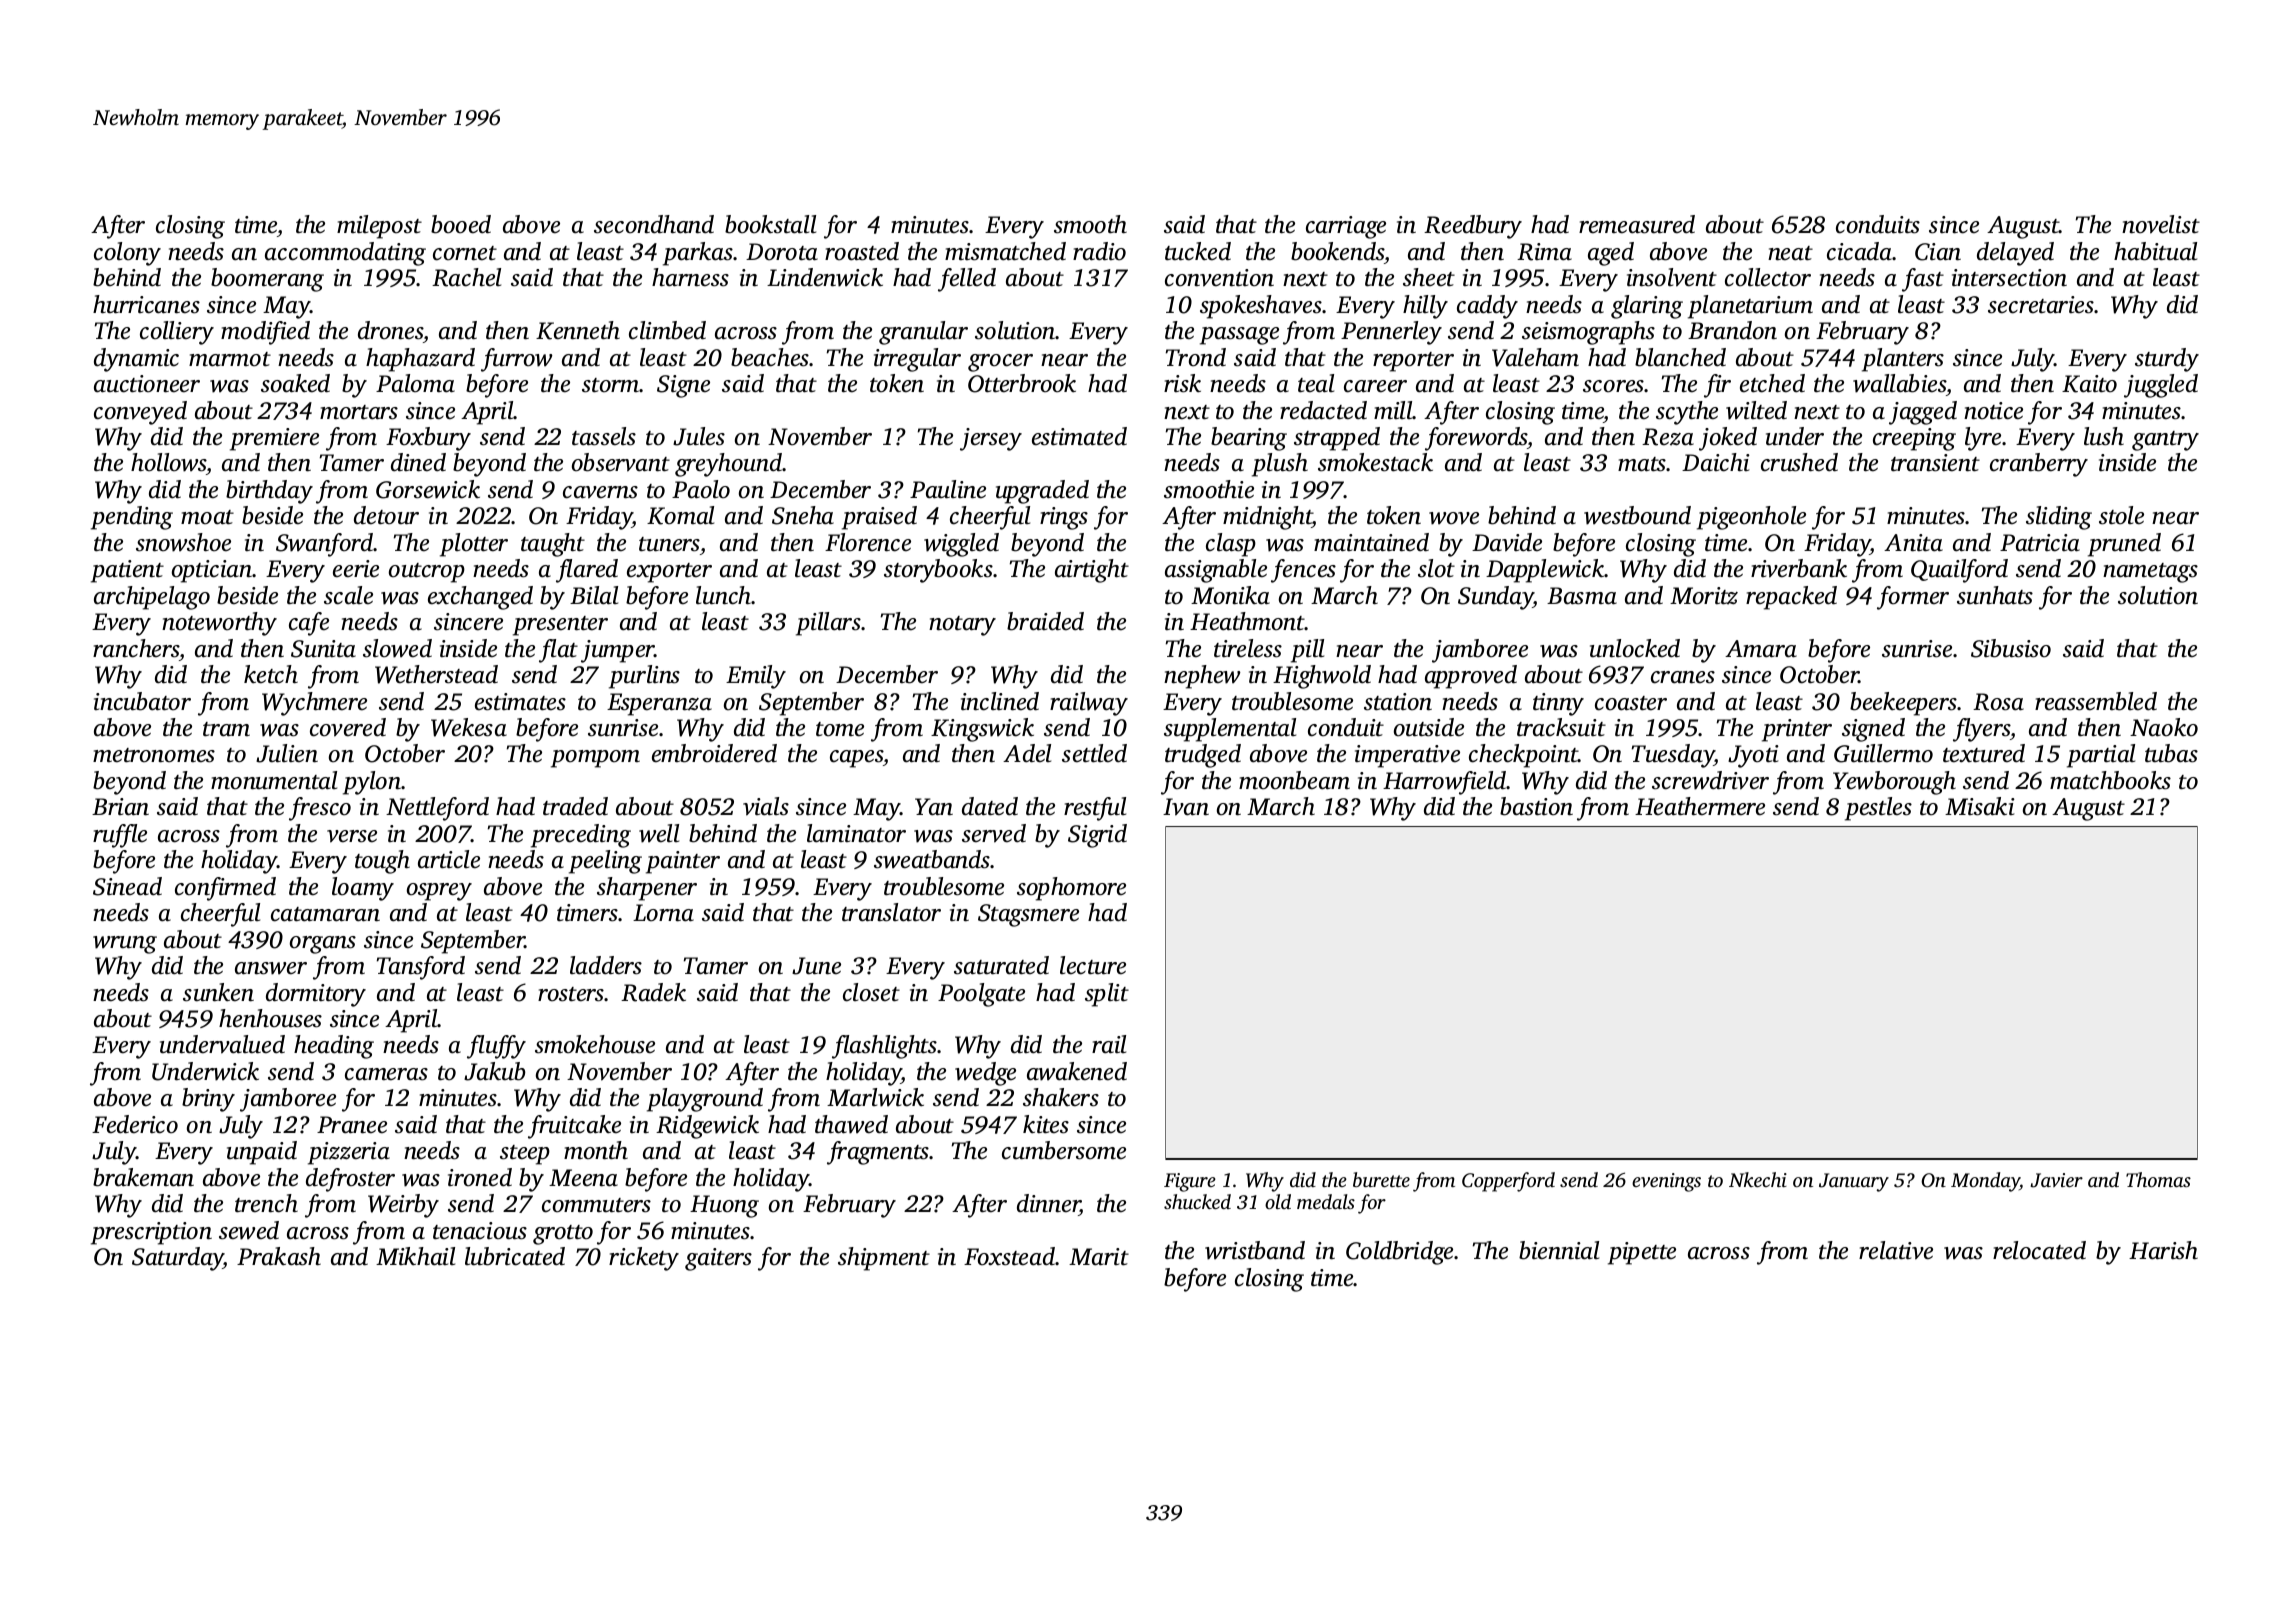 The width and height of the image is (2292, 1620). What do you see at coordinates (418, 462) in the image?
I see `dined` at bounding box center [418, 462].
